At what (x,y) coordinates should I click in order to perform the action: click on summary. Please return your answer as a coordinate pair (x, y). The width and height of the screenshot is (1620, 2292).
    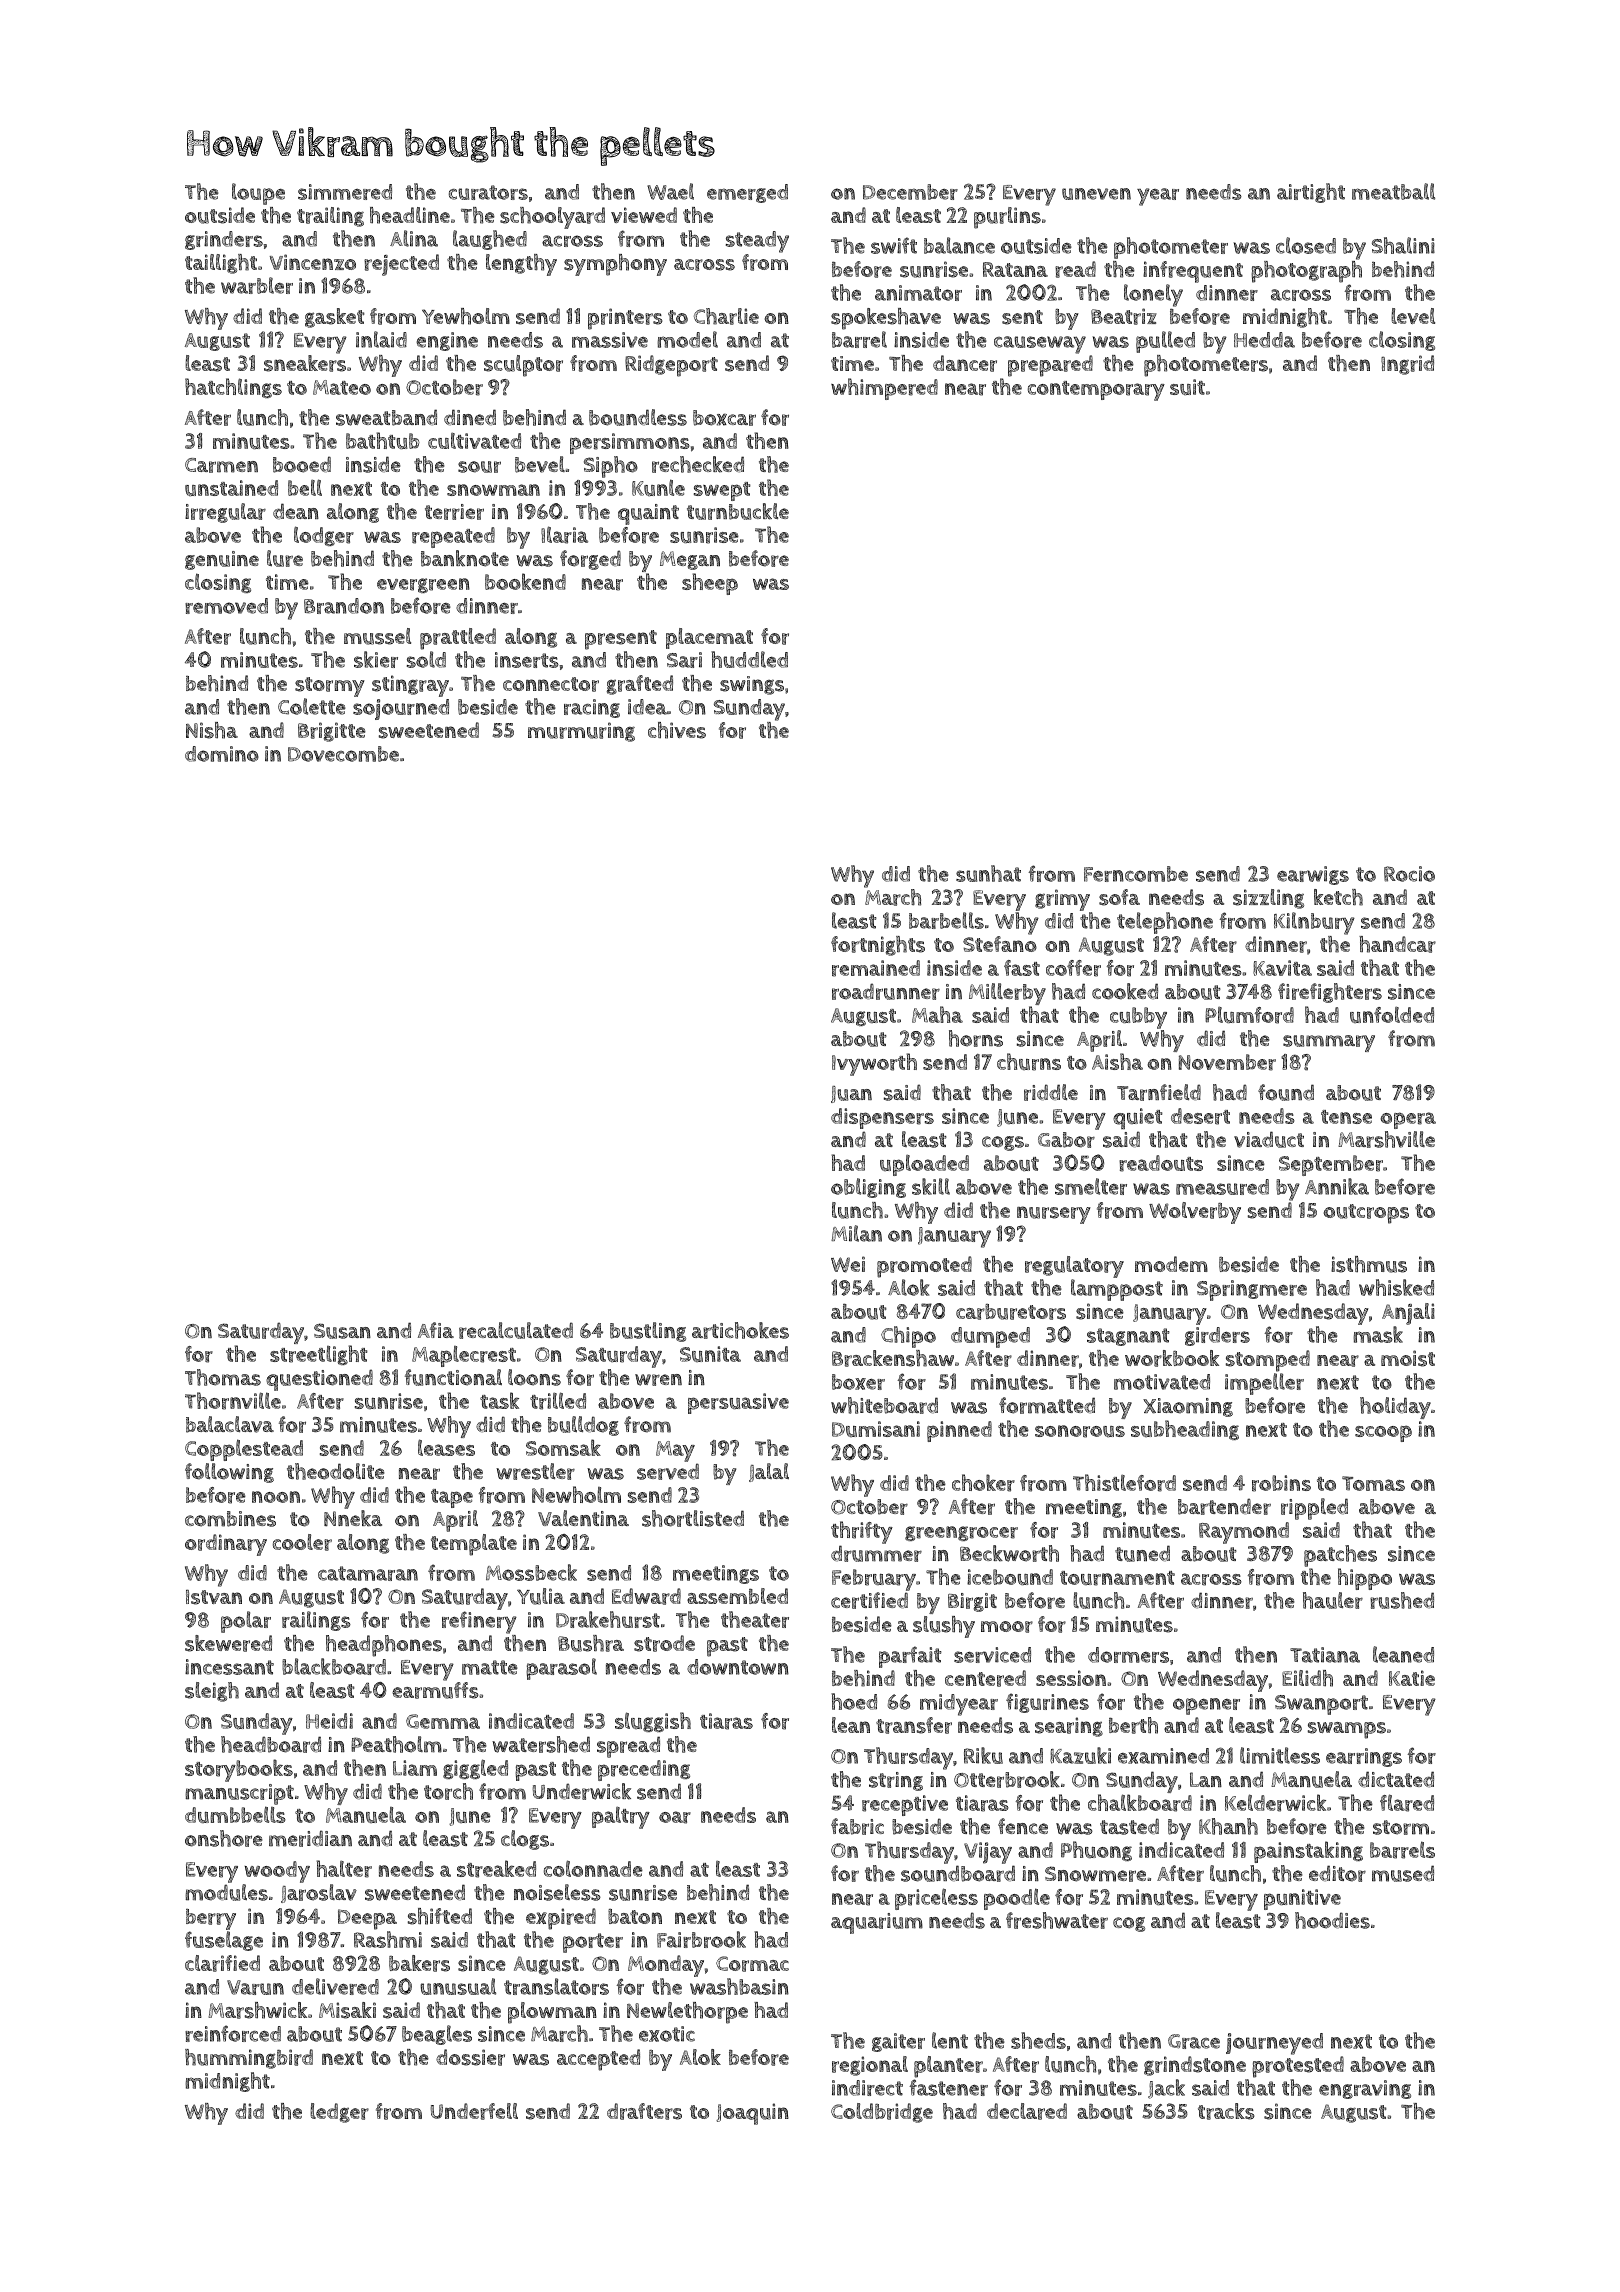
    Looking at the image, I should click on (1329, 1043).
